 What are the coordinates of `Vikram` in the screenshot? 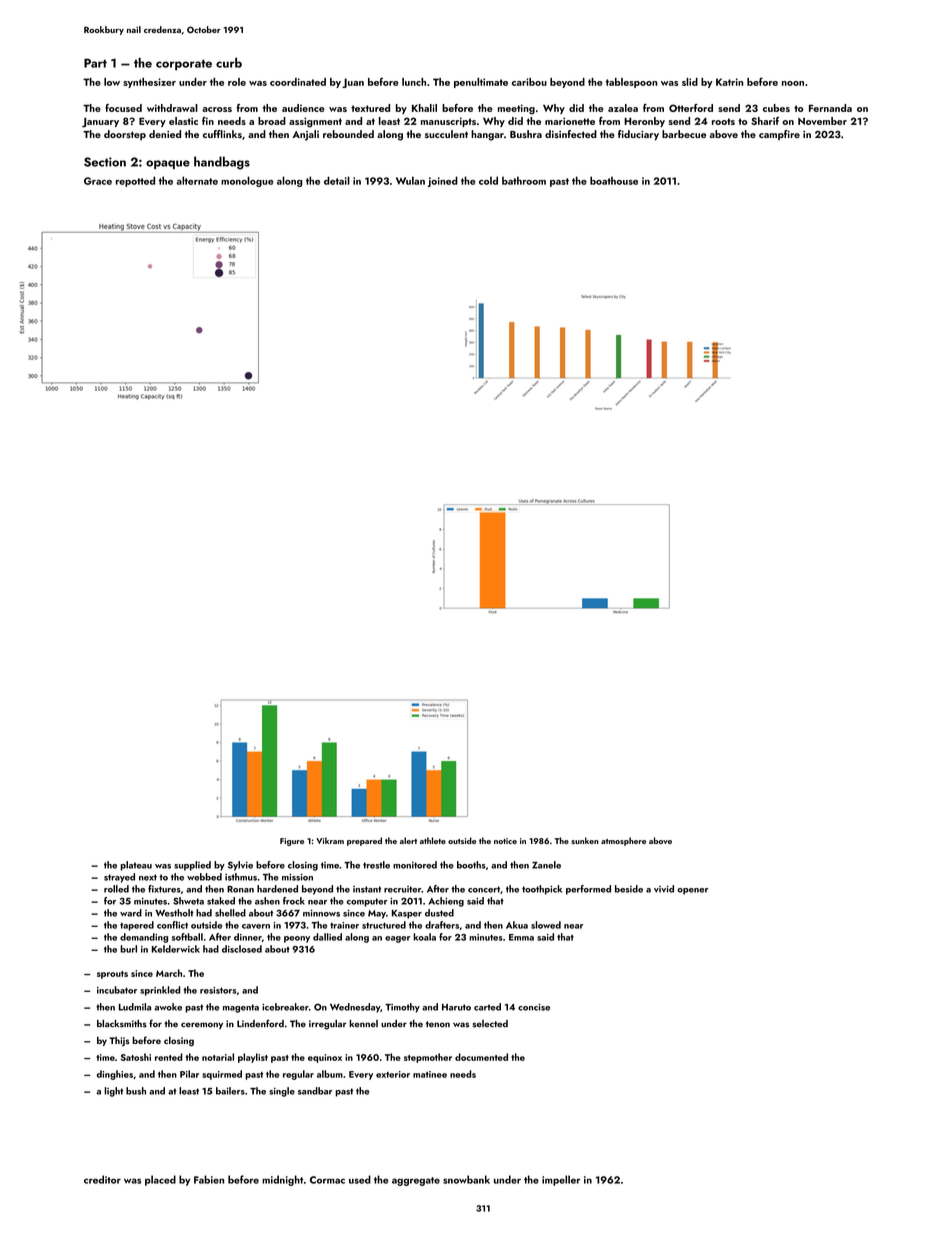 It's located at (330, 840).
